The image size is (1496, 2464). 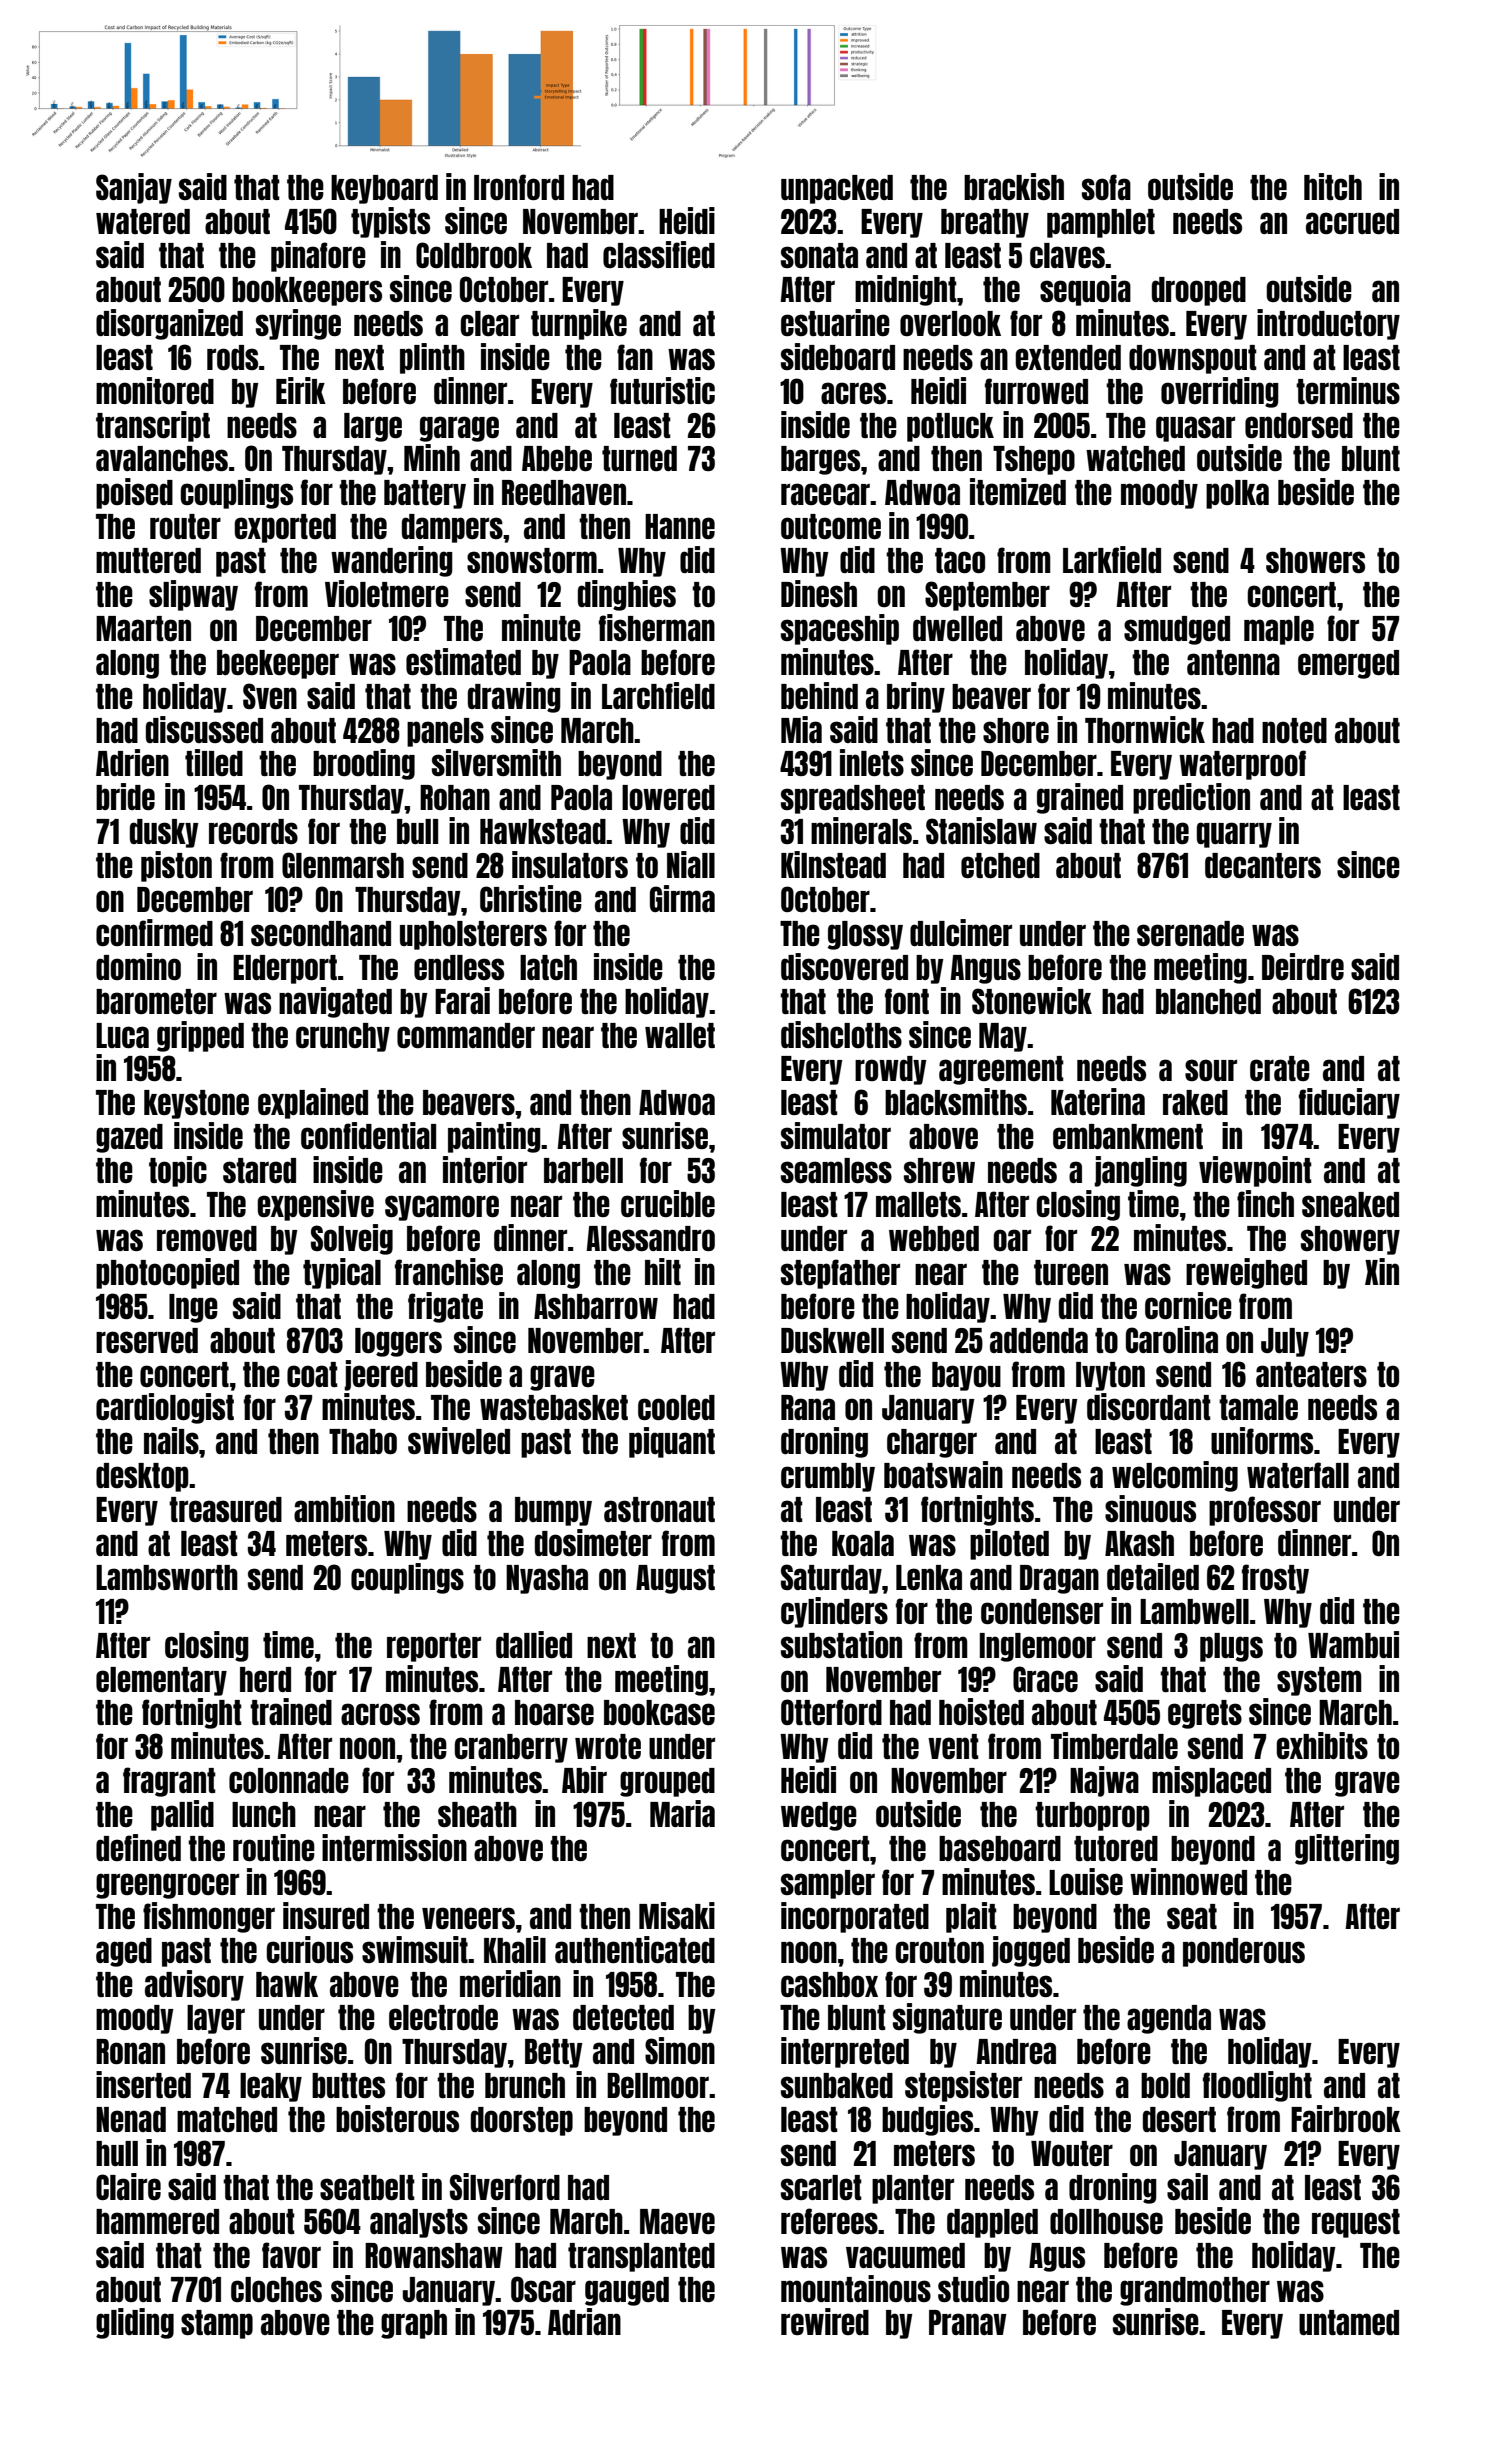 What do you see at coordinates (207, 1238) in the image?
I see `removed` at bounding box center [207, 1238].
